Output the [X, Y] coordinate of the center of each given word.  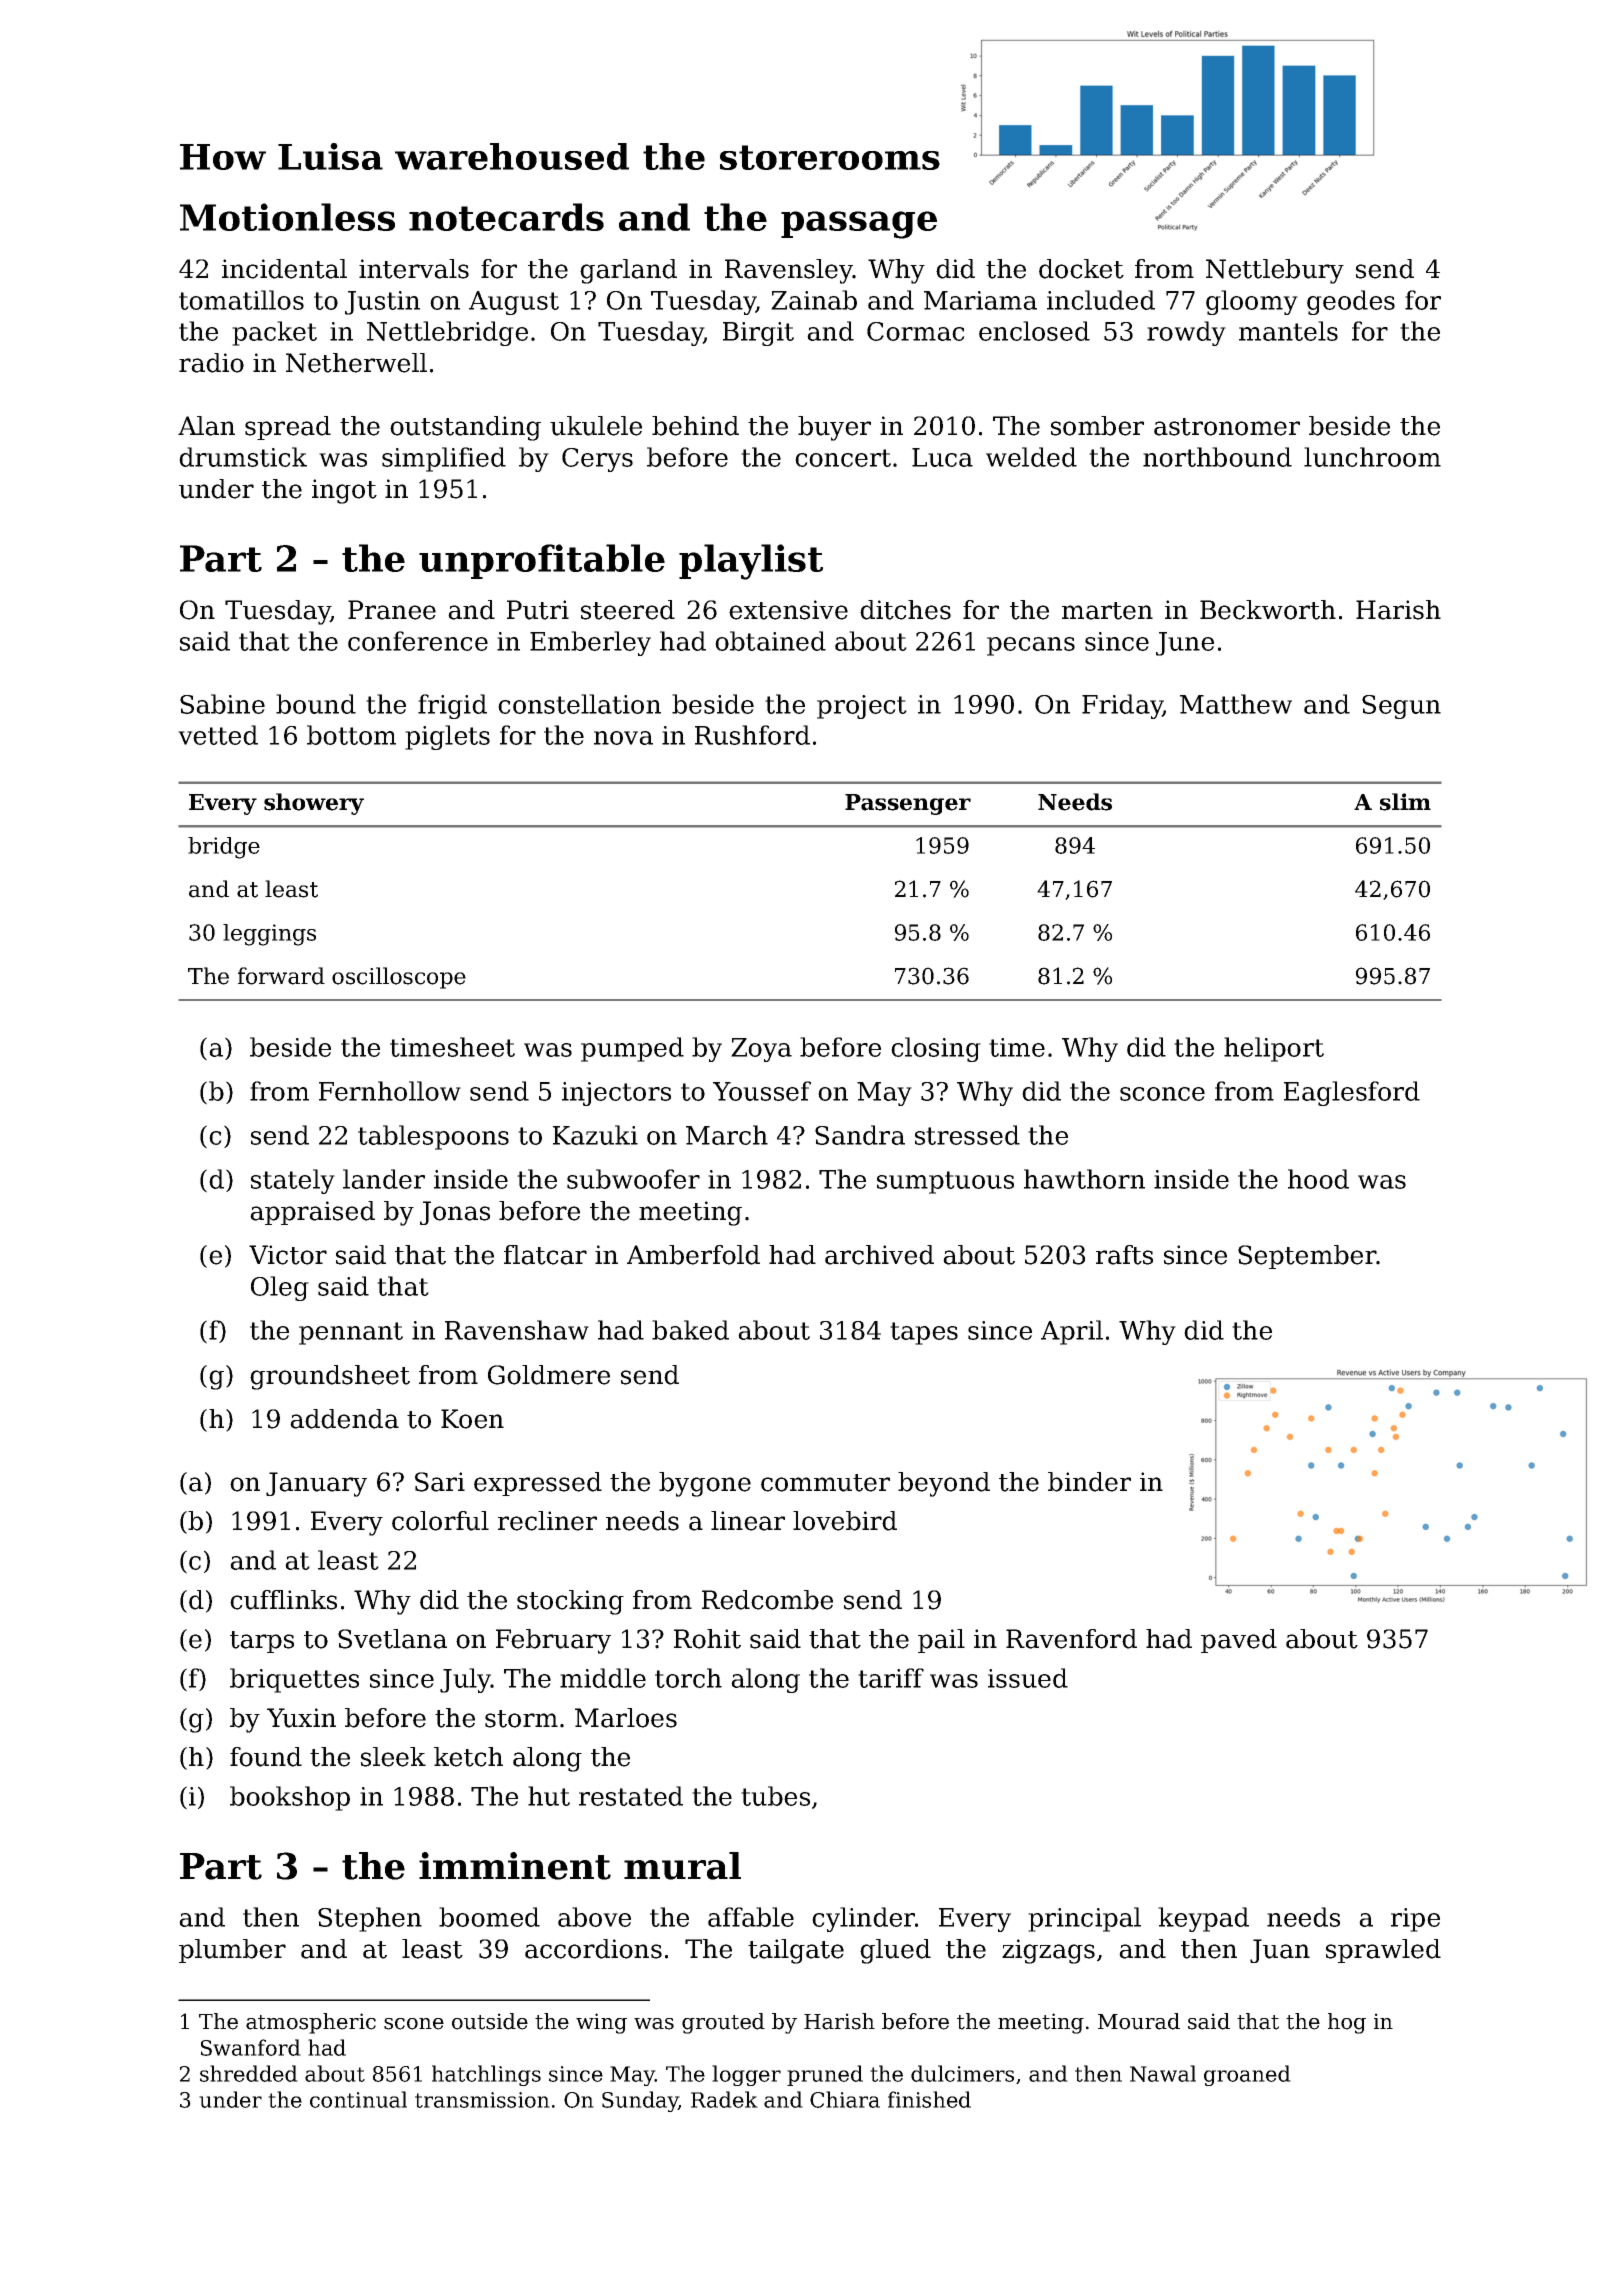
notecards [506, 217]
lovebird [845, 1521]
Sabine [222, 704]
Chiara [845, 2099]
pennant [351, 1333]
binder [1089, 1482]
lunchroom [1372, 457]
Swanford [251, 2047]
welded [1031, 457]
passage [859, 225]
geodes [1351, 302]
